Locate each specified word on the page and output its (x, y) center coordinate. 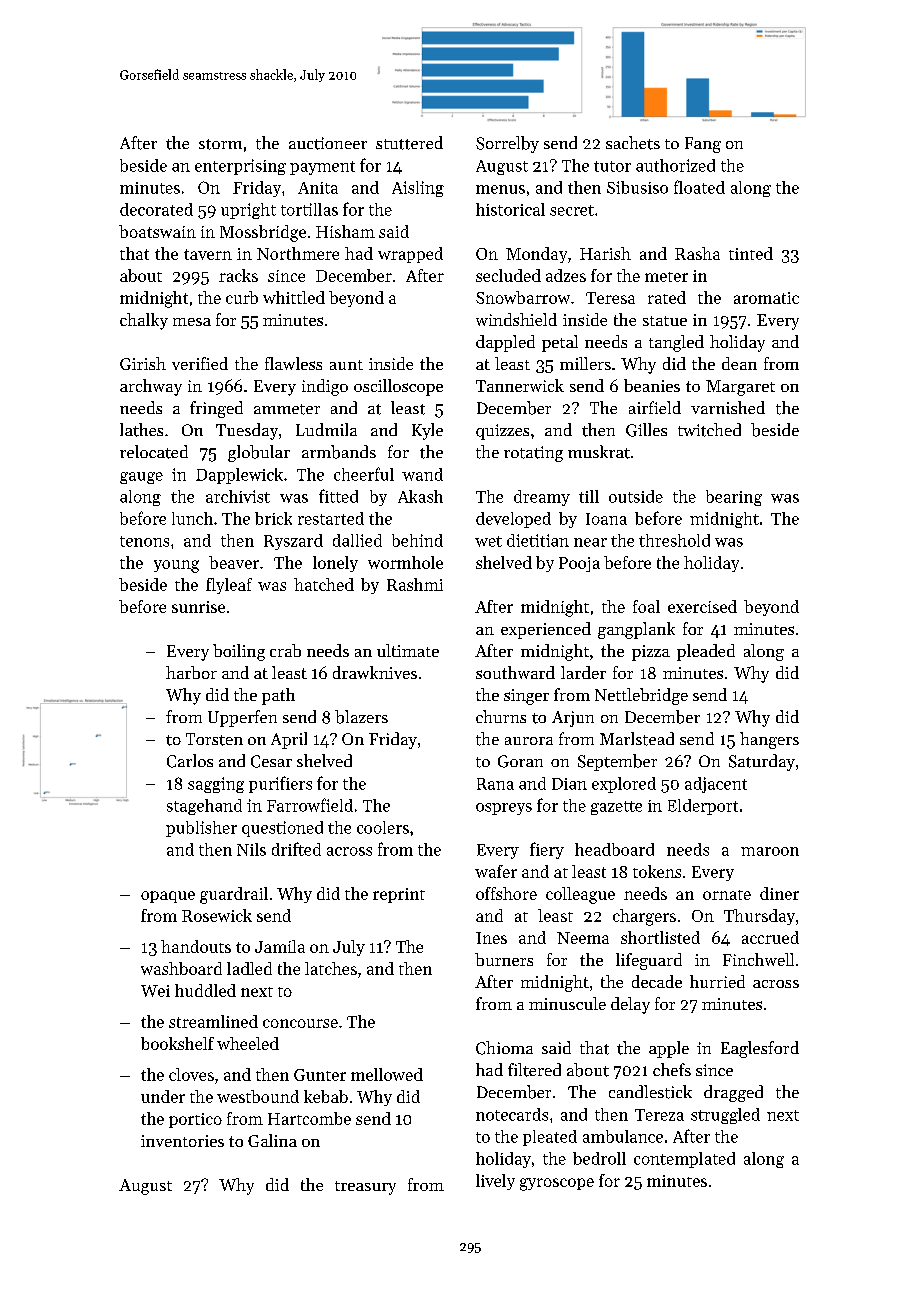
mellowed (387, 1074)
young (176, 566)
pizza (651, 653)
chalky (144, 321)
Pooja (579, 564)
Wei (155, 991)
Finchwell (758, 959)
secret (572, 210)
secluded (508, 275)
